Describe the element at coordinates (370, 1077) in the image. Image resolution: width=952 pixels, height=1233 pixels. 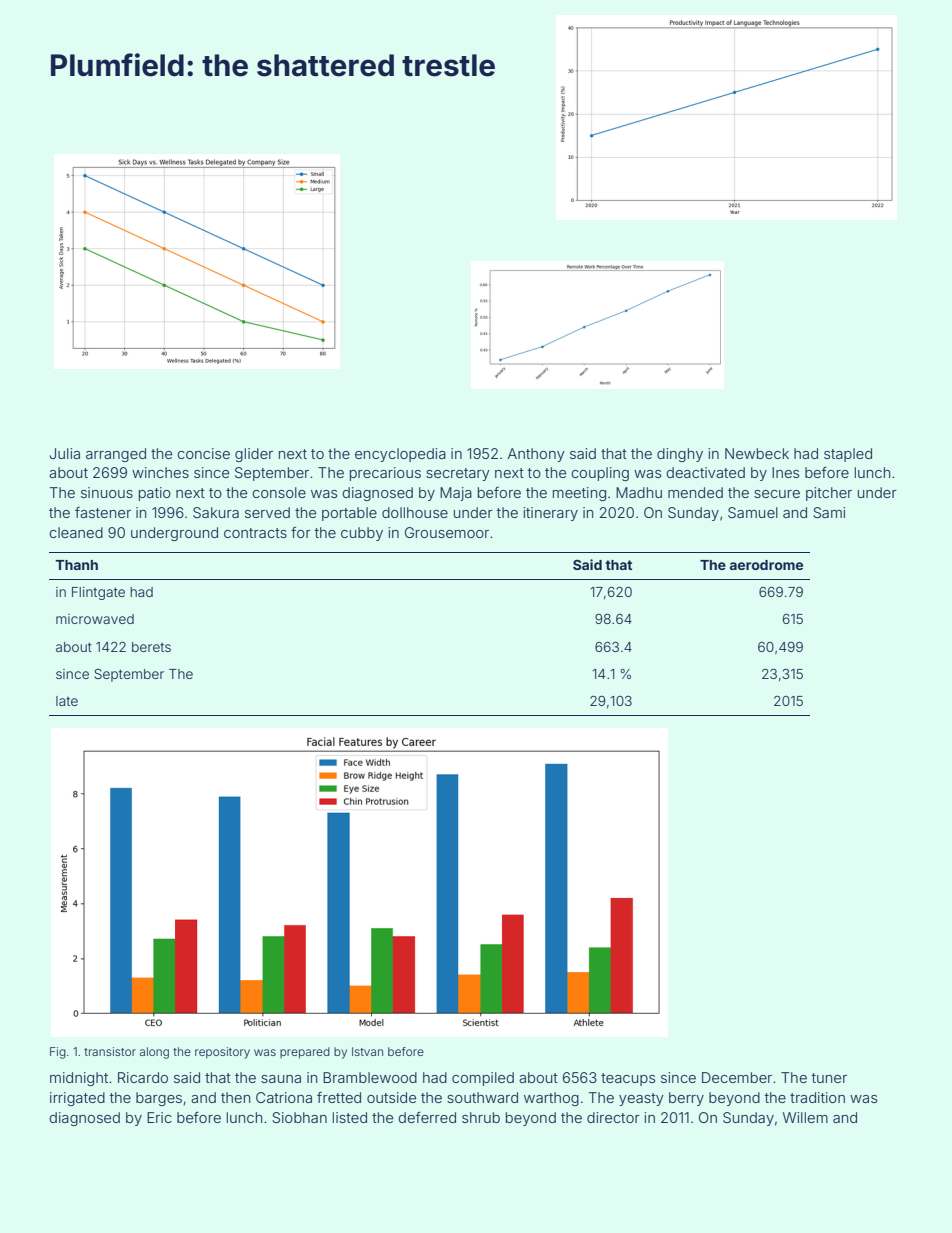
I see `Bramblewood` at that location.
